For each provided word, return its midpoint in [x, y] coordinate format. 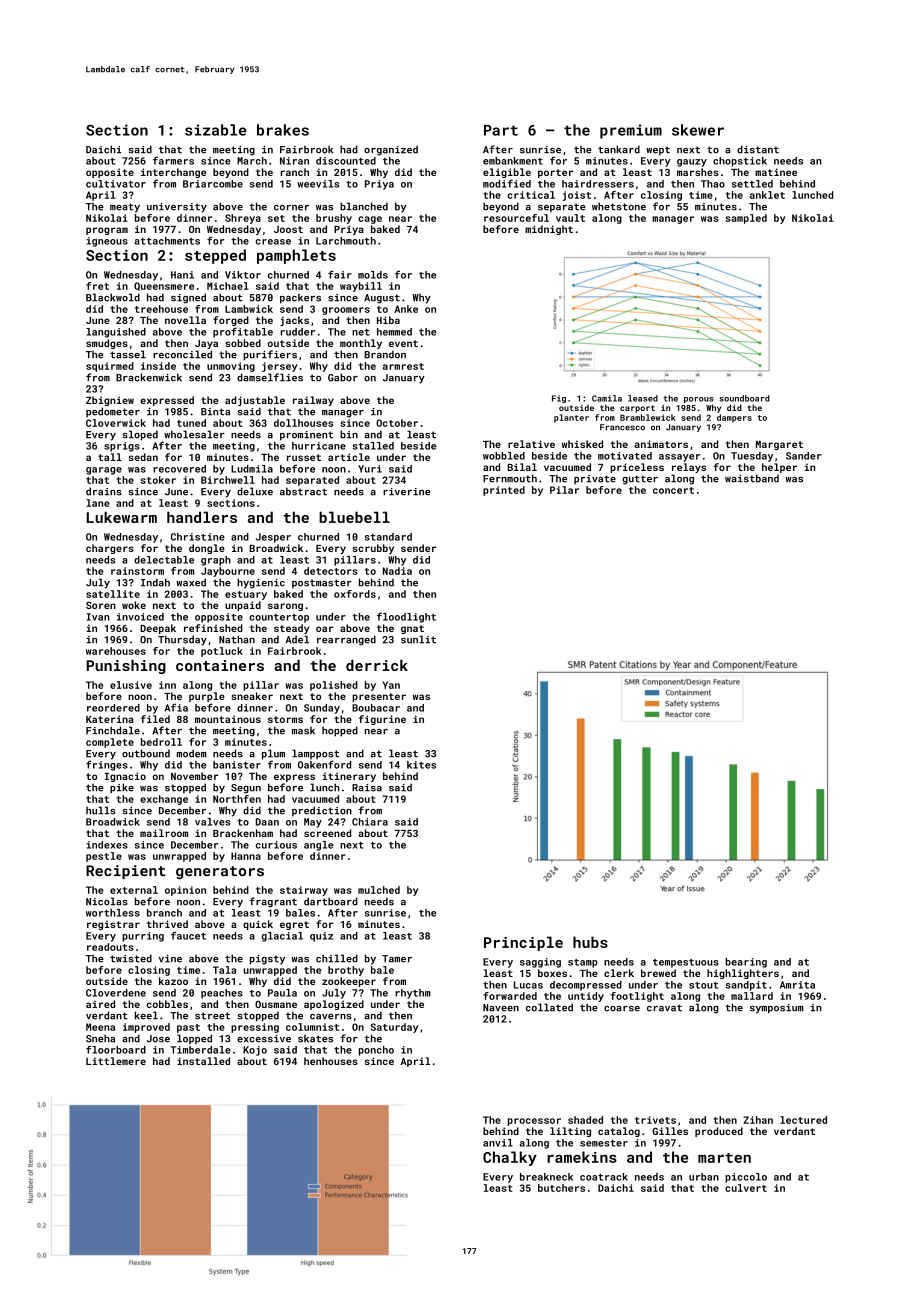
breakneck [546, 1177]
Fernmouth [510, 478]
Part [501, 130]
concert [673, 490]
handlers [202, 517]
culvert [746, 1188]
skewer [698, 130]
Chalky [510, 1158]
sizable [215, 130]
